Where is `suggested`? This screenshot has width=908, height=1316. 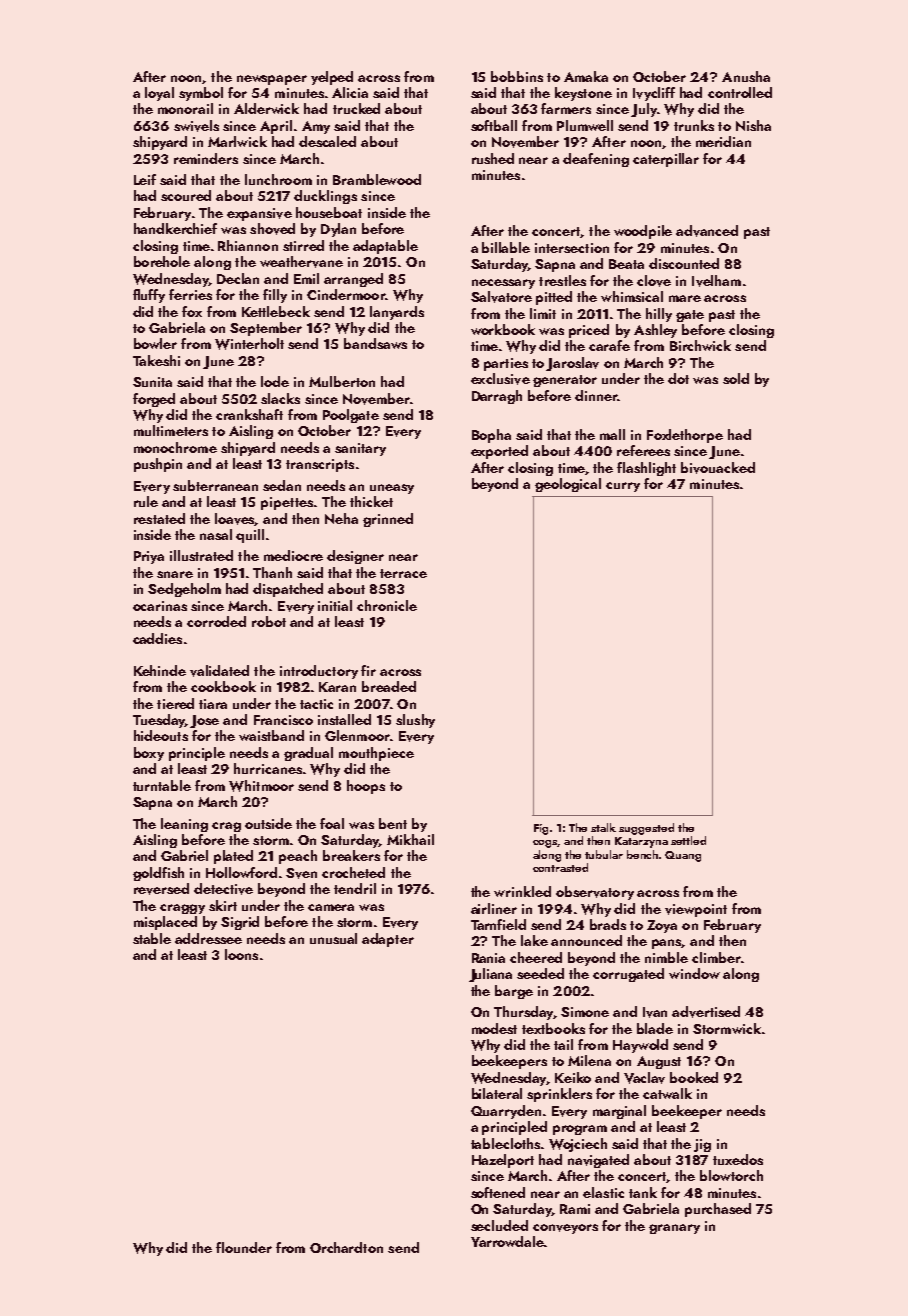
suggested is located at coordinates (646, 829).
